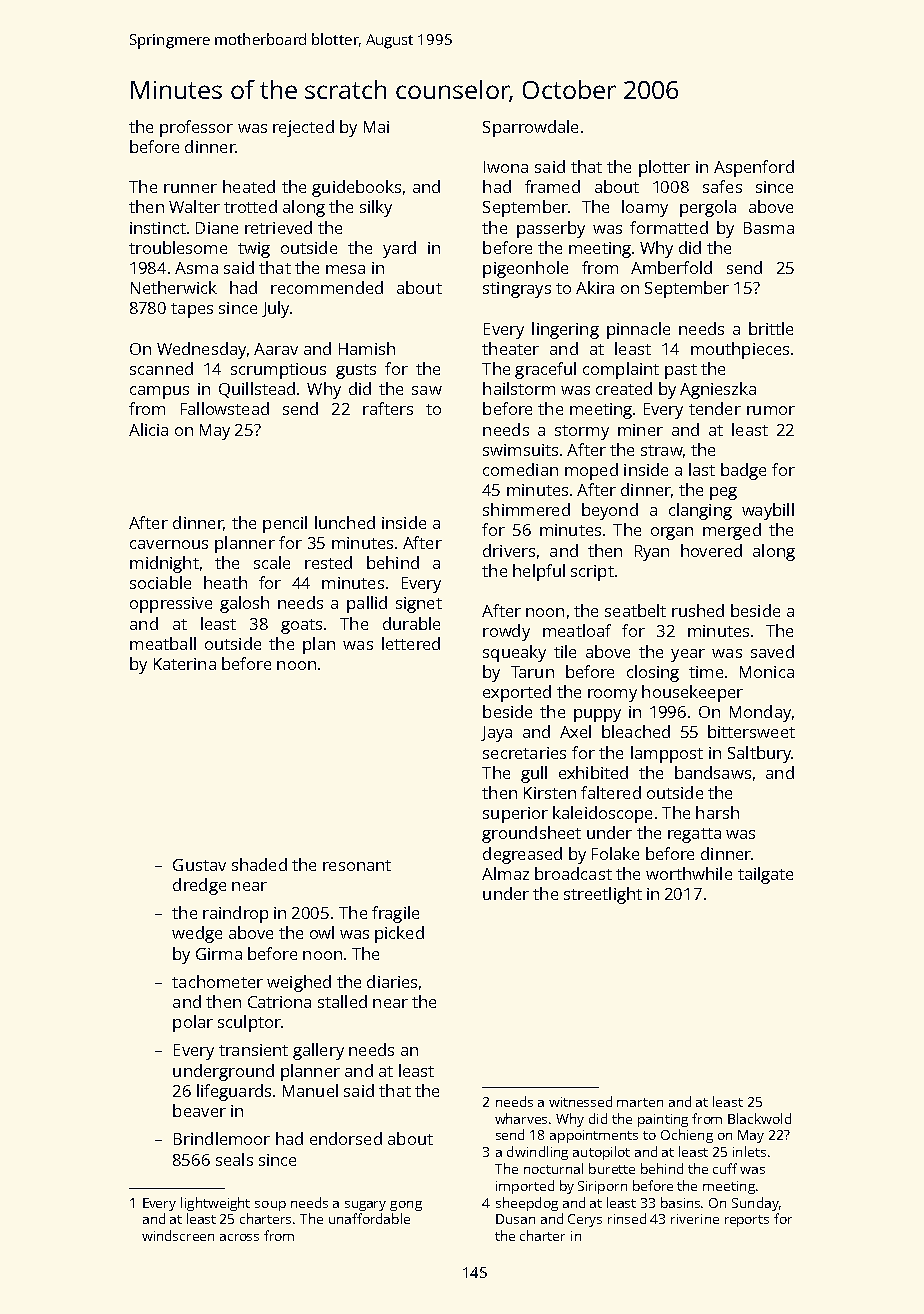 Image resolution: width=924 pixels, height=1314 pixels. I want to click on reports, so click(747, 1221).
